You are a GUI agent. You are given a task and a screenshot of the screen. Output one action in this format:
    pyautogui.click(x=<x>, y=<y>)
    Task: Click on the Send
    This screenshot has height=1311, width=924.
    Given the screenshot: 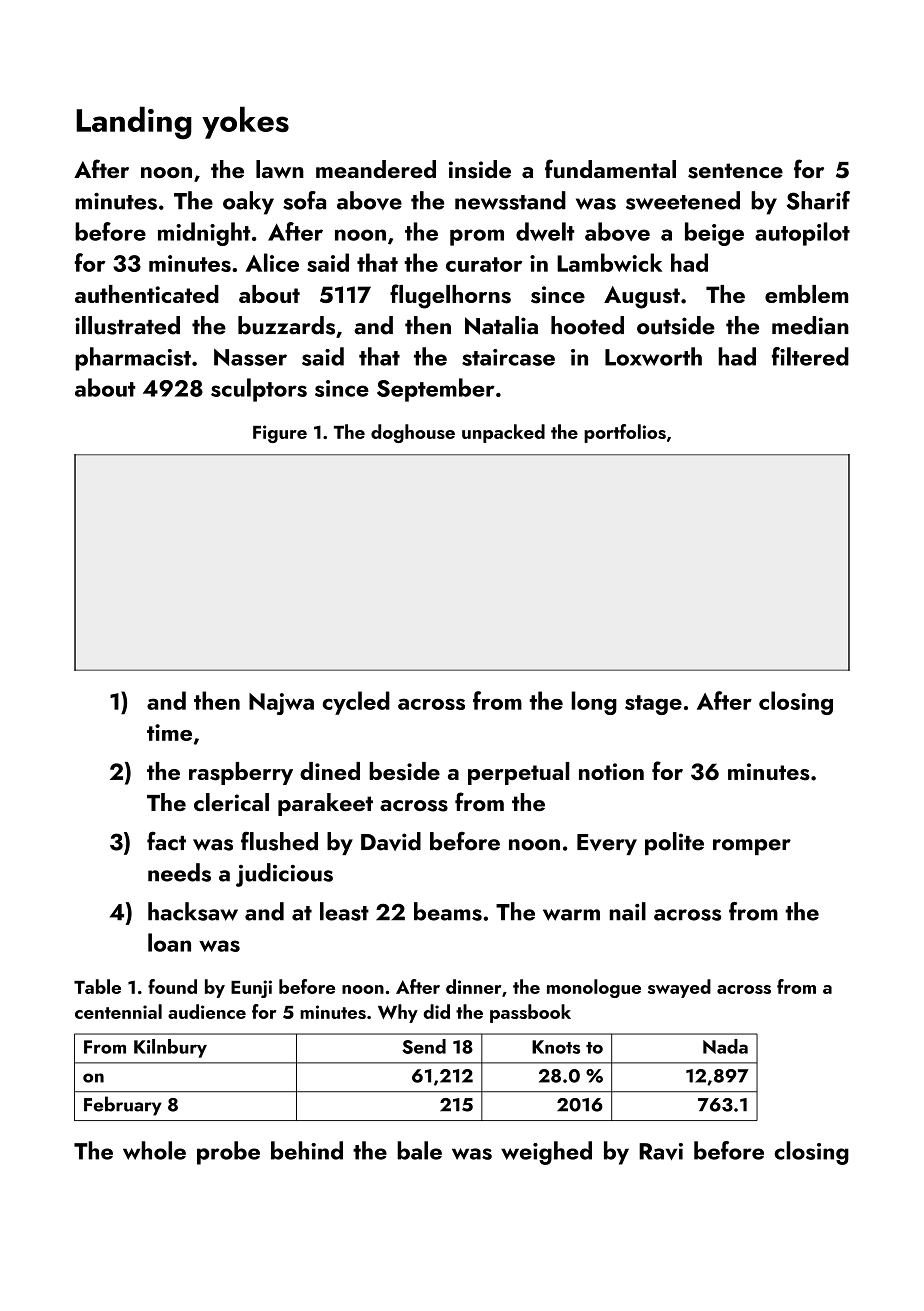 What is the action you would take?
    pyautogui.click(x=424, y=1046)
